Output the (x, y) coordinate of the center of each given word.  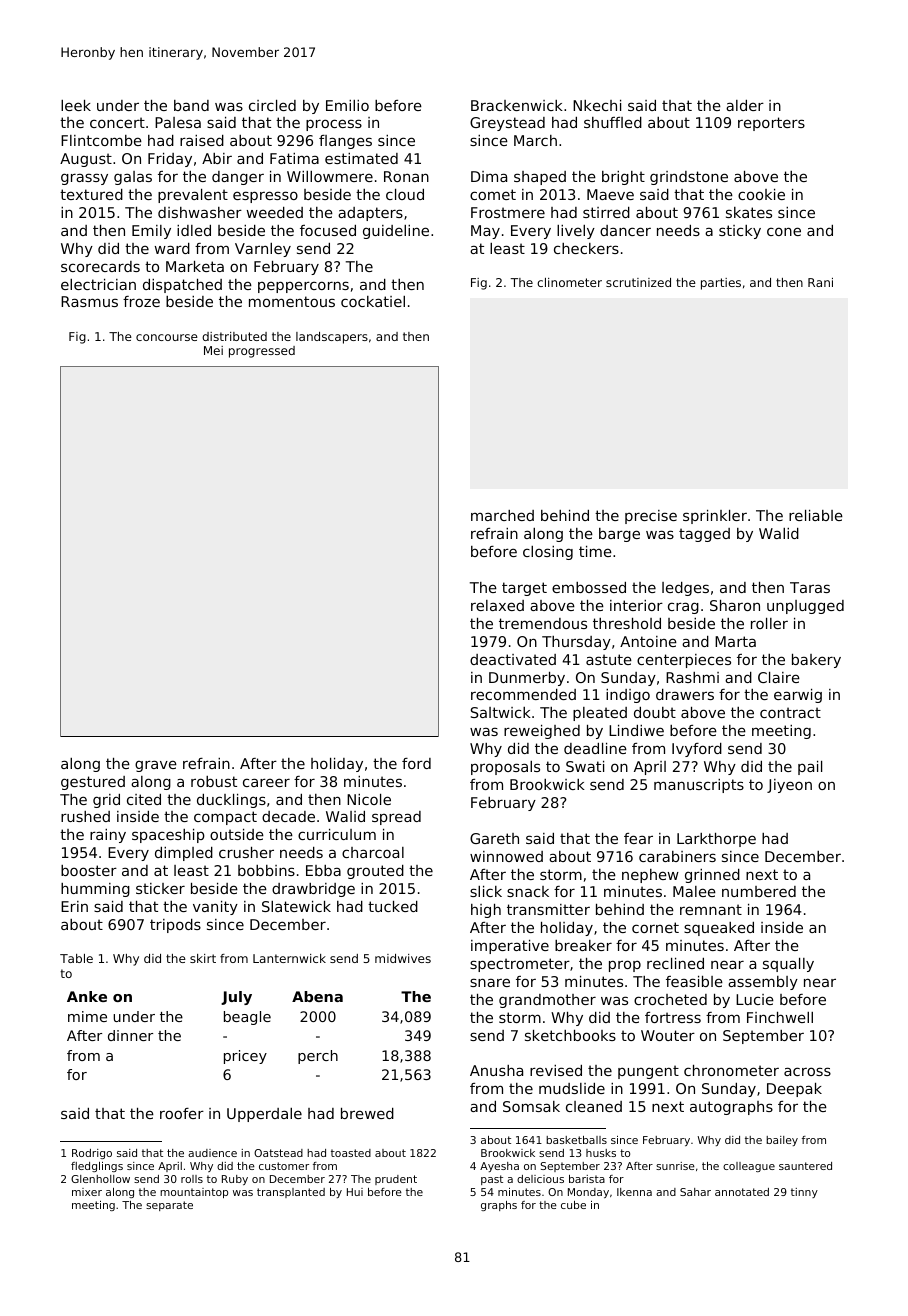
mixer (87, 1192)
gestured (93, 783)
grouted (375, 872)
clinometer (569, 282)
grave (156, 766)
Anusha (496, 1070)
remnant (711, 909)
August (86, 160)
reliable (816, 515)
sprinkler (715, 517)
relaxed (497, 605)
